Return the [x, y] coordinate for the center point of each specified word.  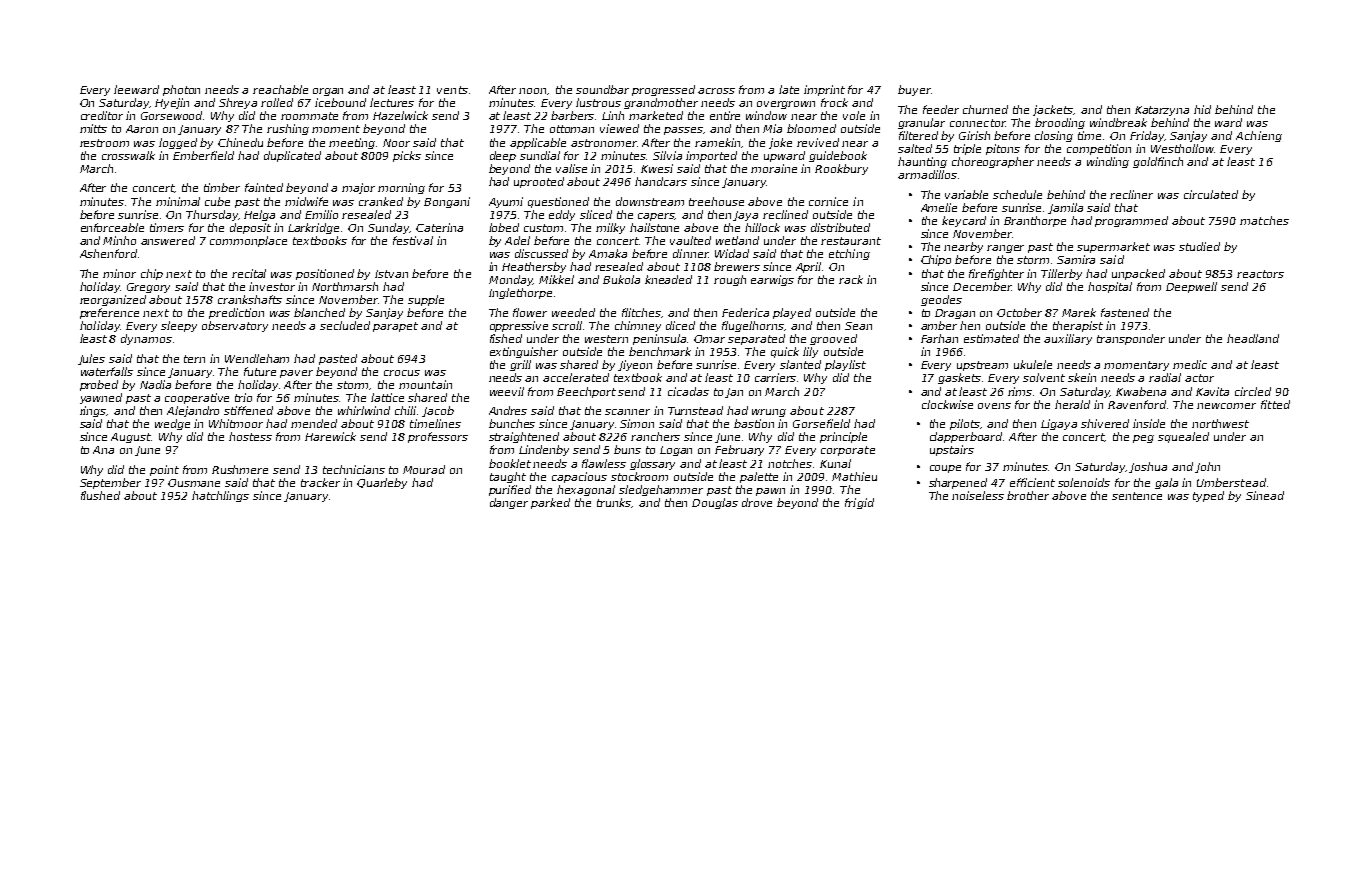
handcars [661, 181]
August [131, 438]
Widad [732, 253]
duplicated [292, 156]
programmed [1131, 221]
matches [1264, 220]
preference [109, 313]
